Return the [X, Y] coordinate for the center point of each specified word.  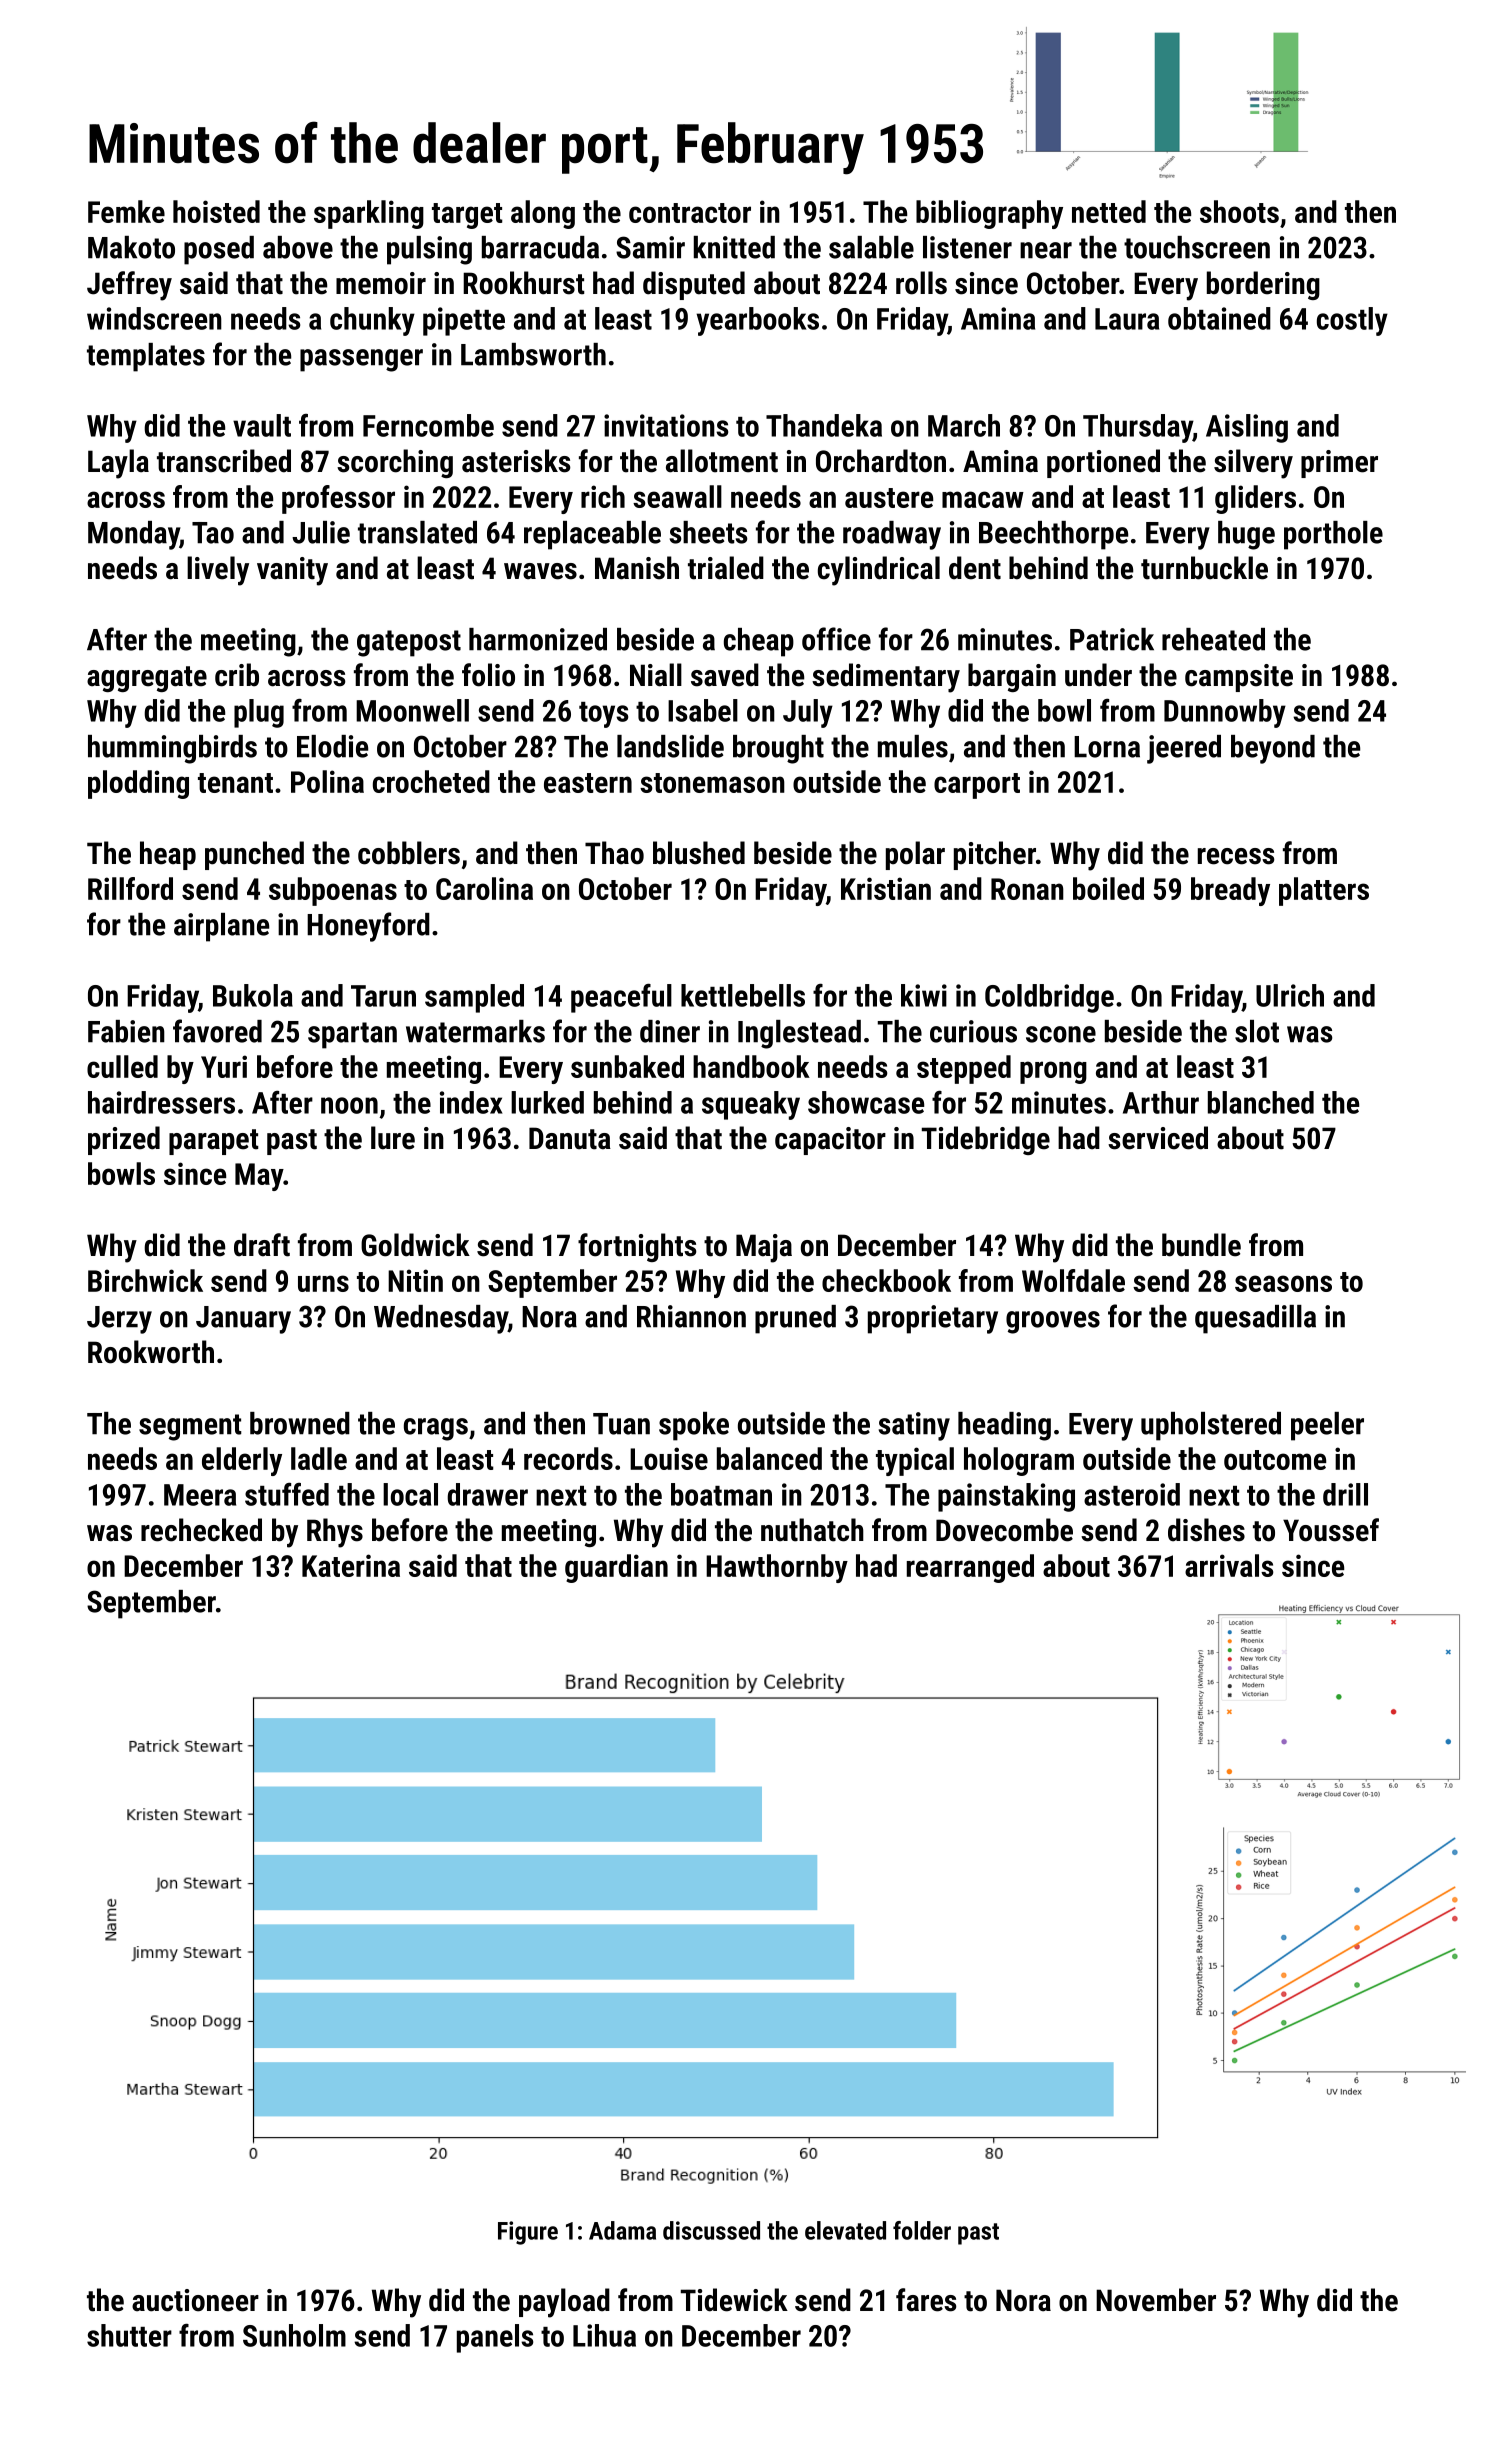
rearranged [970, 1568]
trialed [726, 568]
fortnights [637, 1247]
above [298, 247]
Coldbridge [1049, 998]
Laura [1127, 319]
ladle [319, 1458]
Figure [528, 2233]
